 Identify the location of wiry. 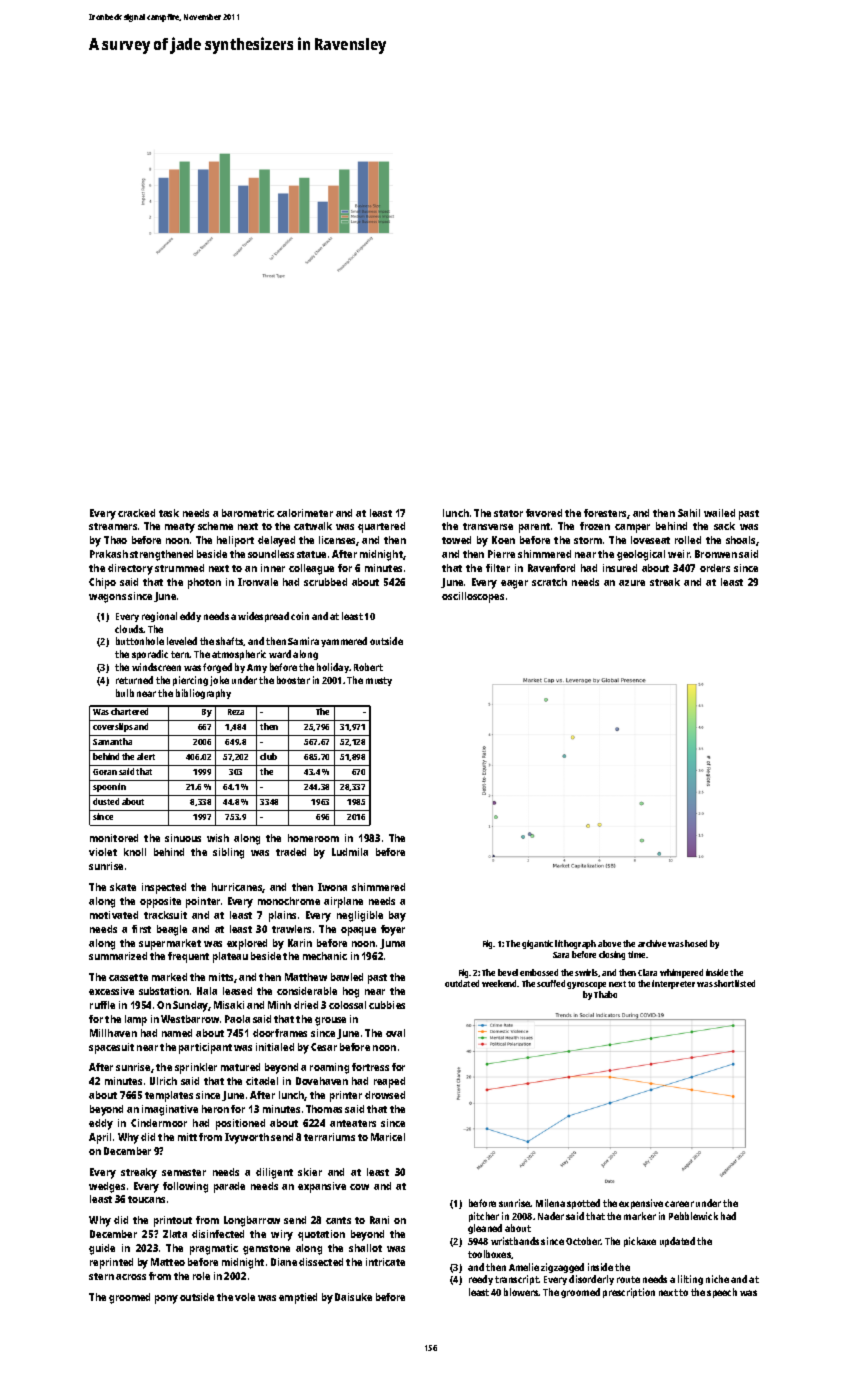
(282, 1235).
